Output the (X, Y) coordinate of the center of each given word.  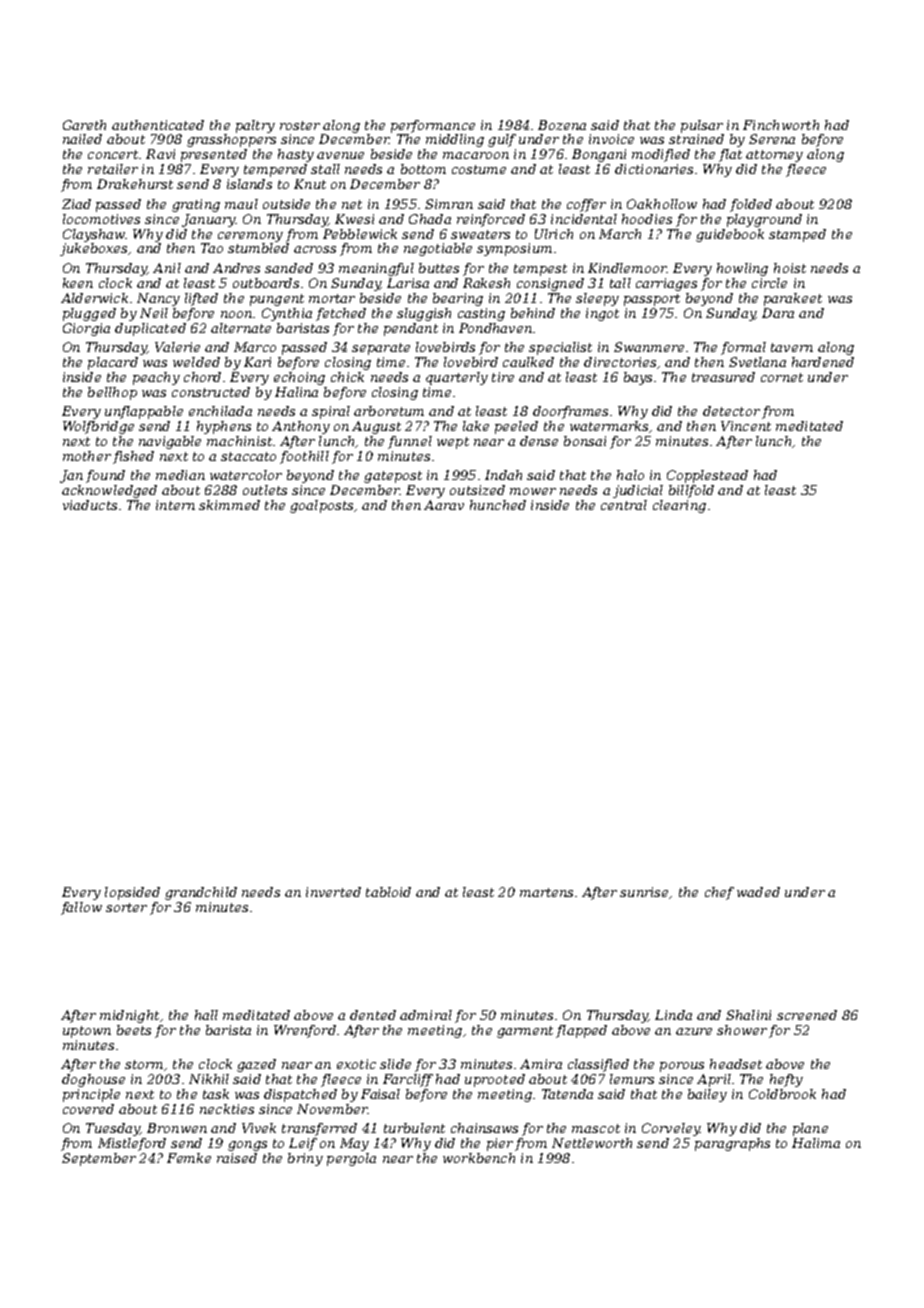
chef (719, 893)
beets (134, 1030)
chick (347, 377)
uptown (87, 1032)
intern (175, 505)
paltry (255, 126)
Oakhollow (662, 204)
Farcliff (408, 1080)
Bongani (599, 155)
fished (133, 457)
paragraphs (732, 1144)
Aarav (444, 505)
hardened (823, 362)
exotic (356, 1064)
